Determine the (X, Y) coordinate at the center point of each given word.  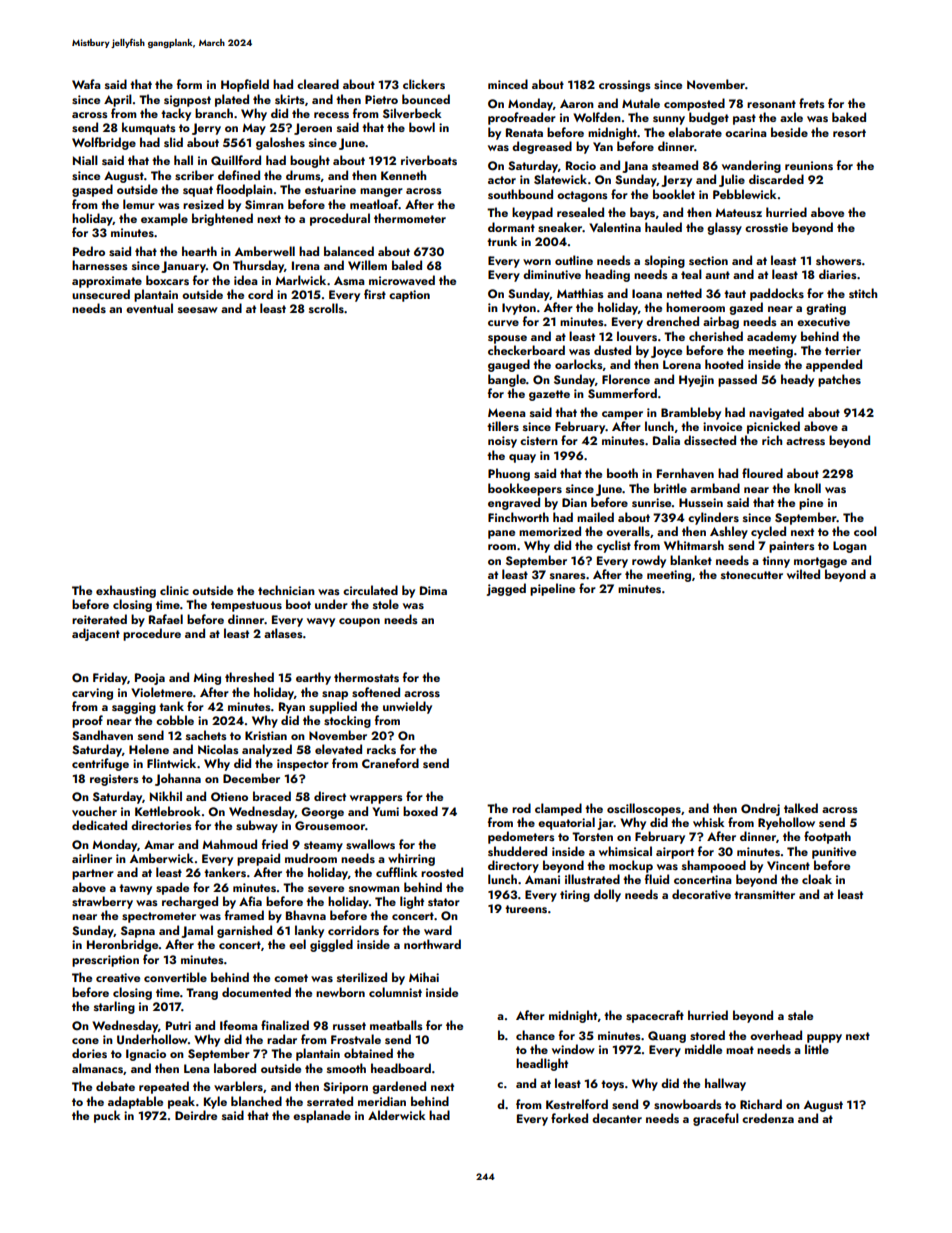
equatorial (566, 823)
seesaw (198, 310)
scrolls (326, 308)
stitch (863, 293)
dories (89, 1053)
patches (839, 380)
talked (801, 808)
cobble (175, 720)
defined (239, 175)
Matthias (580, 293)
